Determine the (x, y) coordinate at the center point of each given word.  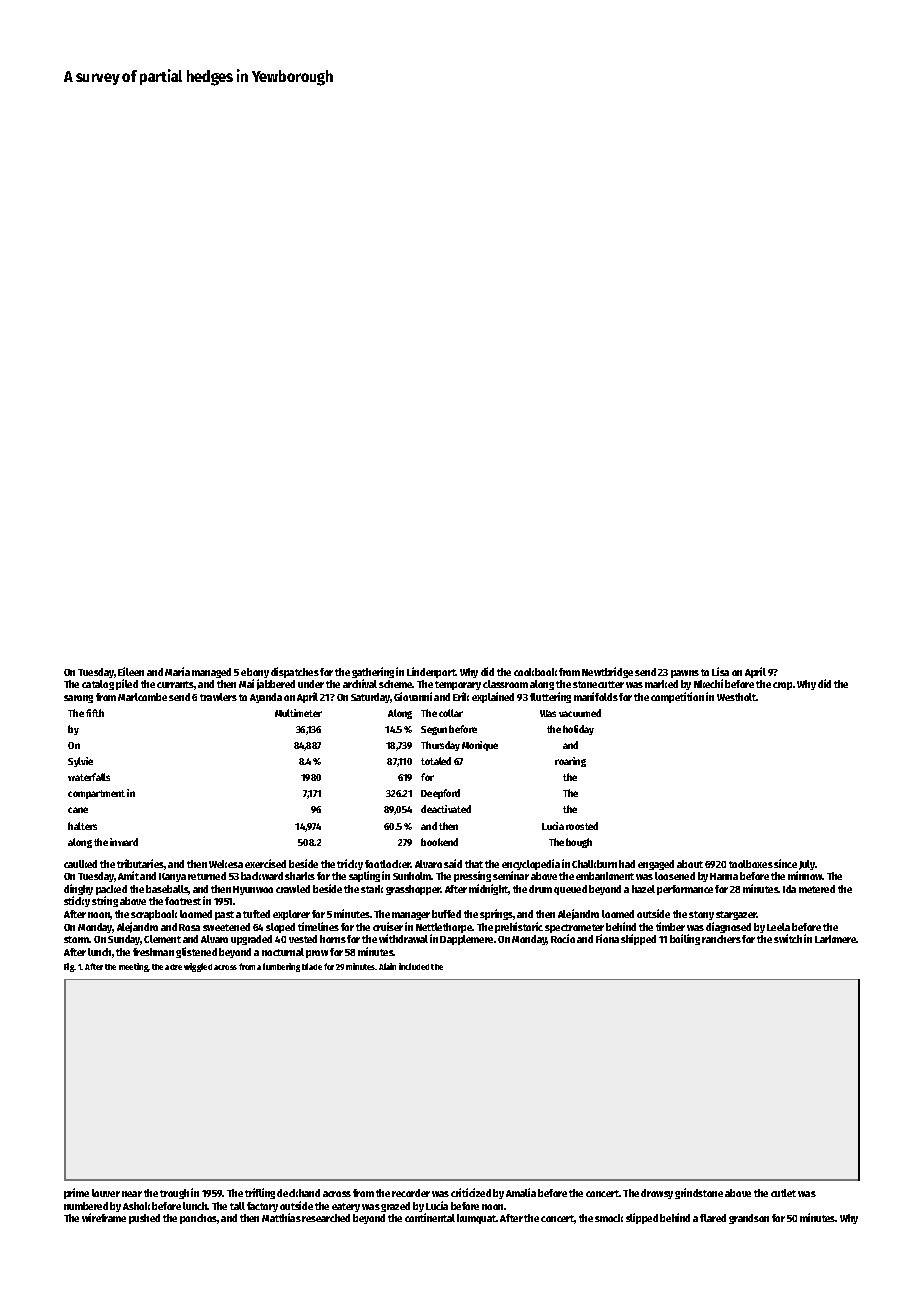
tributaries (140, 863)
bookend (439, 842)
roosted (582, 826)
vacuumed (580, 713)
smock (609, 1218)
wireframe (104, 1218)
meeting (134, 967)
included (414, 966)
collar (451, 713)
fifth (95, 713)
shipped (638, 939)
